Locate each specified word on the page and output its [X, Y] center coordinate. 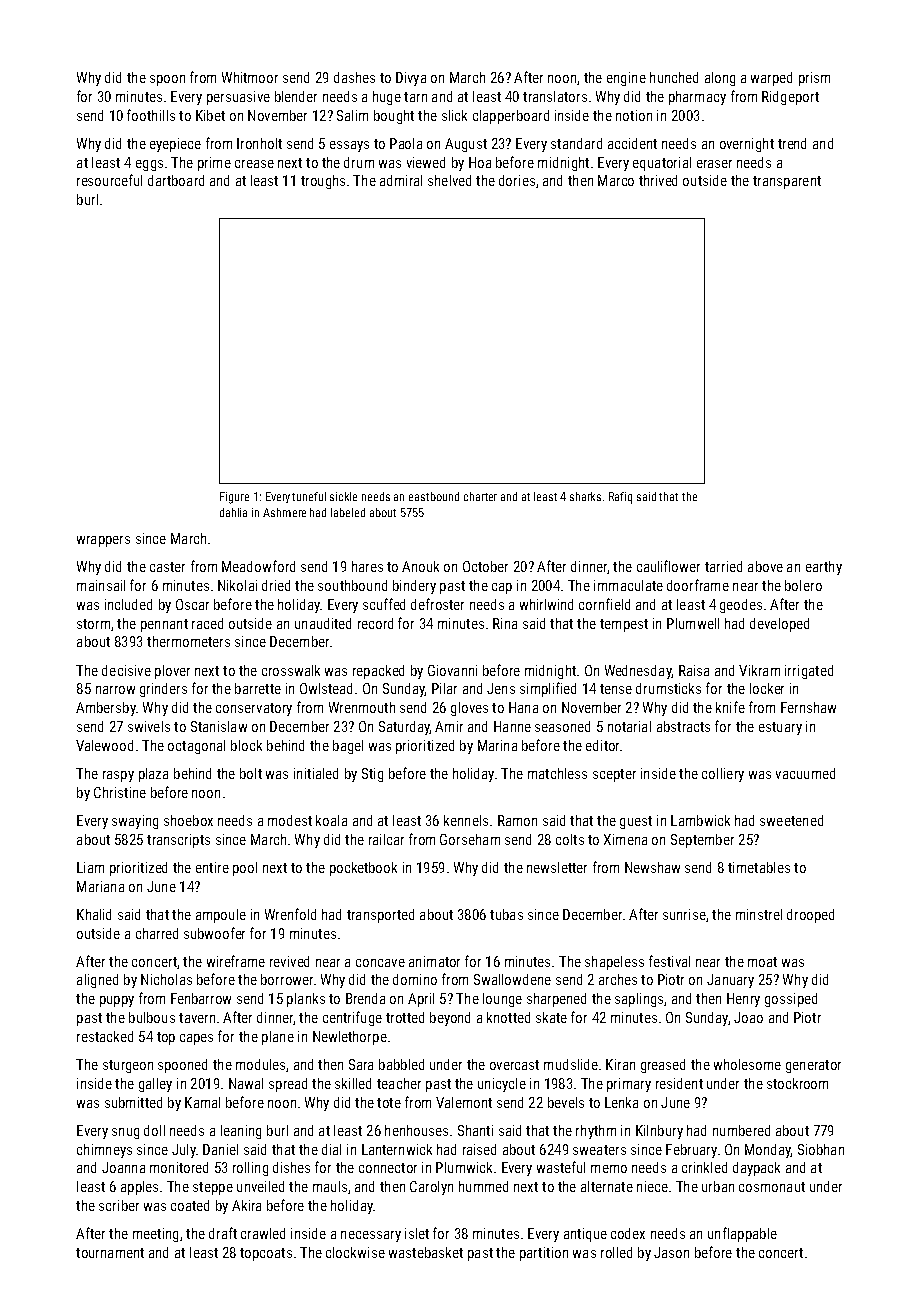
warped [771, 79]
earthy [824, 568]
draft [223, 1233]
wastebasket [426, 1252]
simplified [548, 689]
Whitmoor [250, 77]
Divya [411, 79]
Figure [234, 498]
